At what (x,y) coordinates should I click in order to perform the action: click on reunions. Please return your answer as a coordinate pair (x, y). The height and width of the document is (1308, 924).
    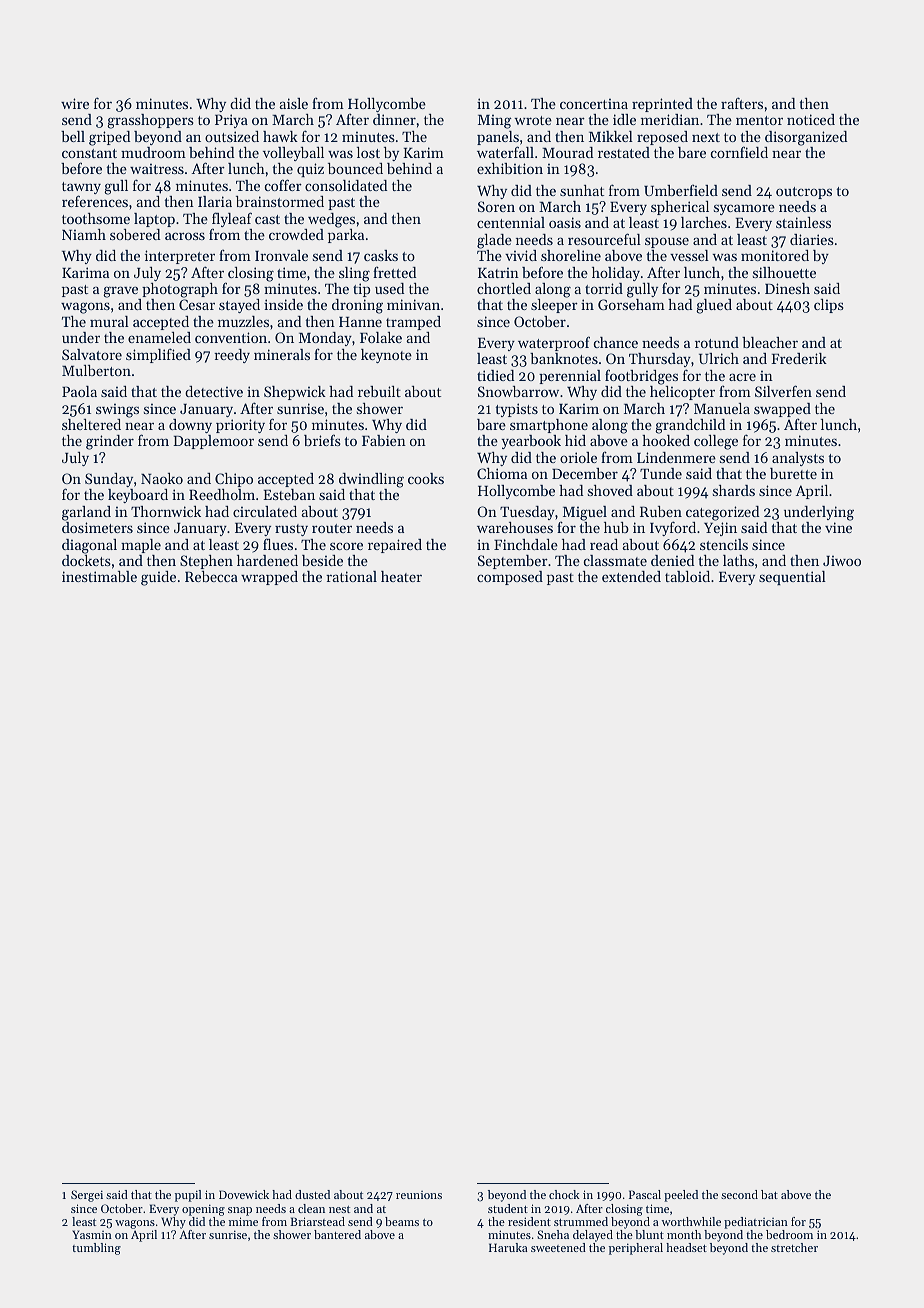
    Looking at the image, I should click on (419, 1195).
